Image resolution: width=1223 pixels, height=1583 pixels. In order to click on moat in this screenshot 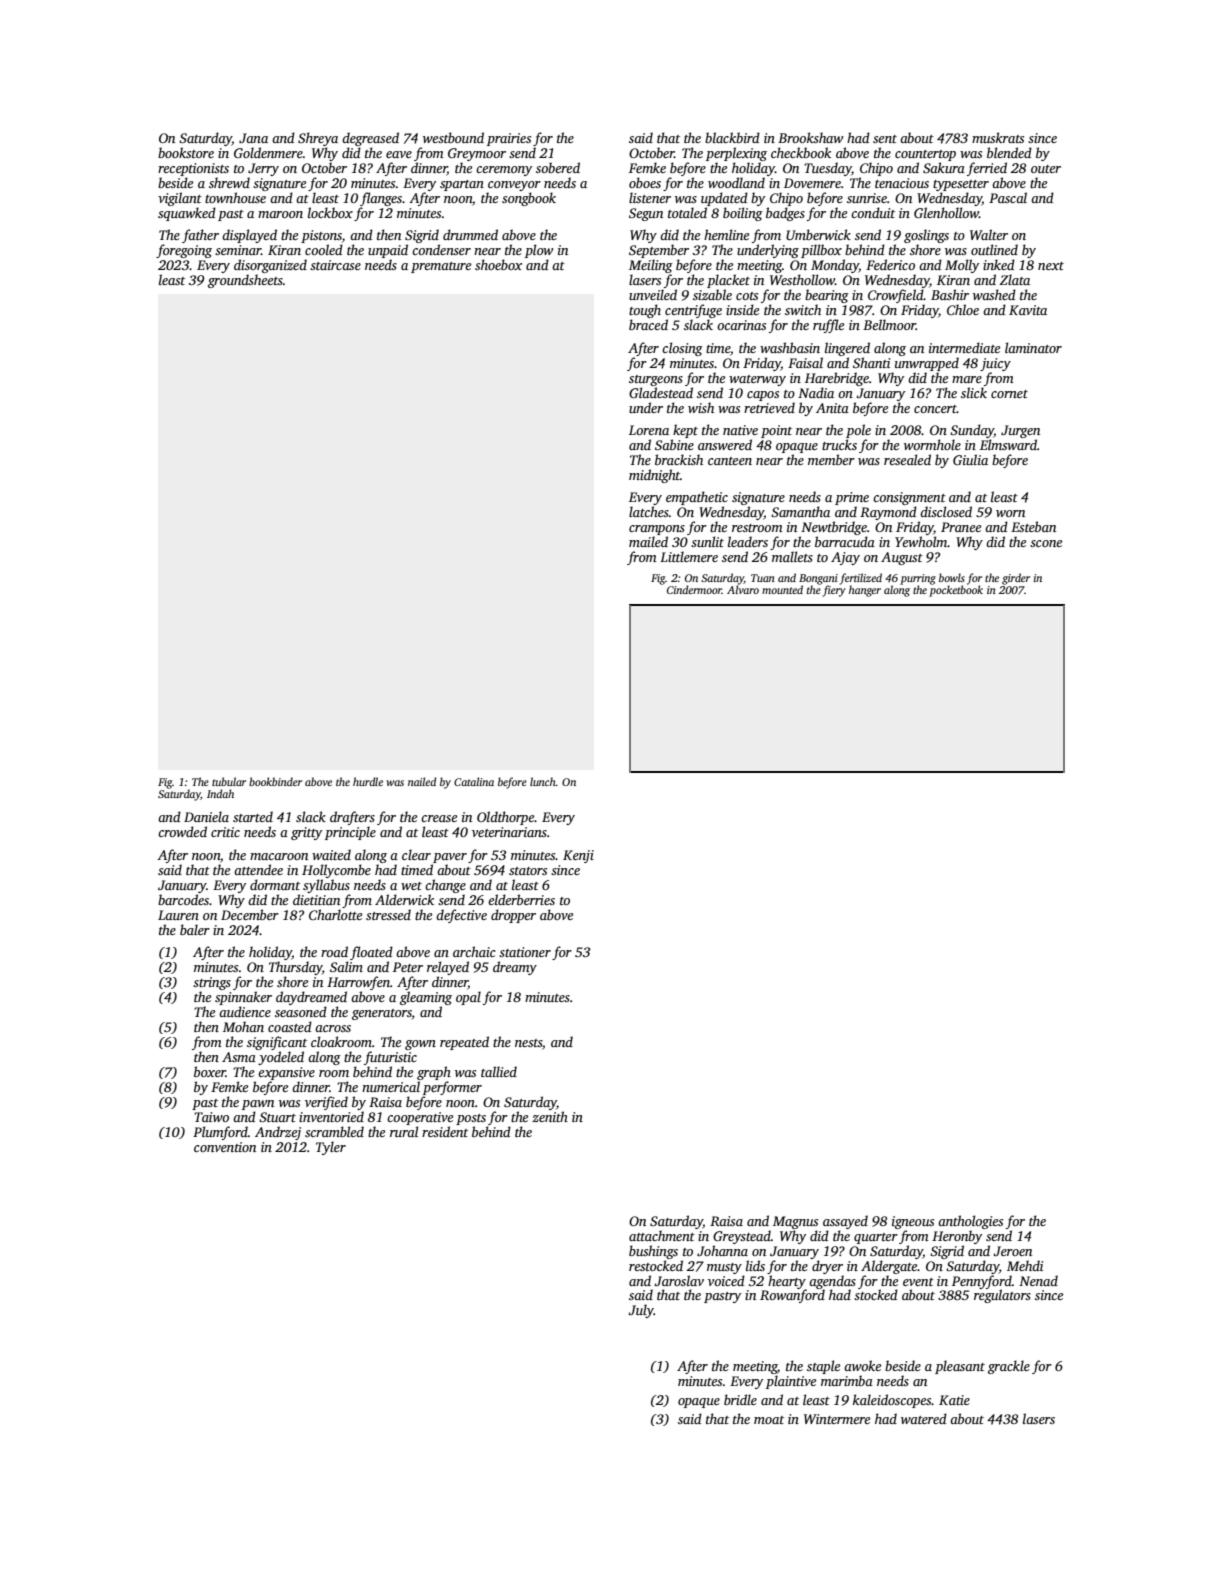, I will do `click(769, 1420)`.
